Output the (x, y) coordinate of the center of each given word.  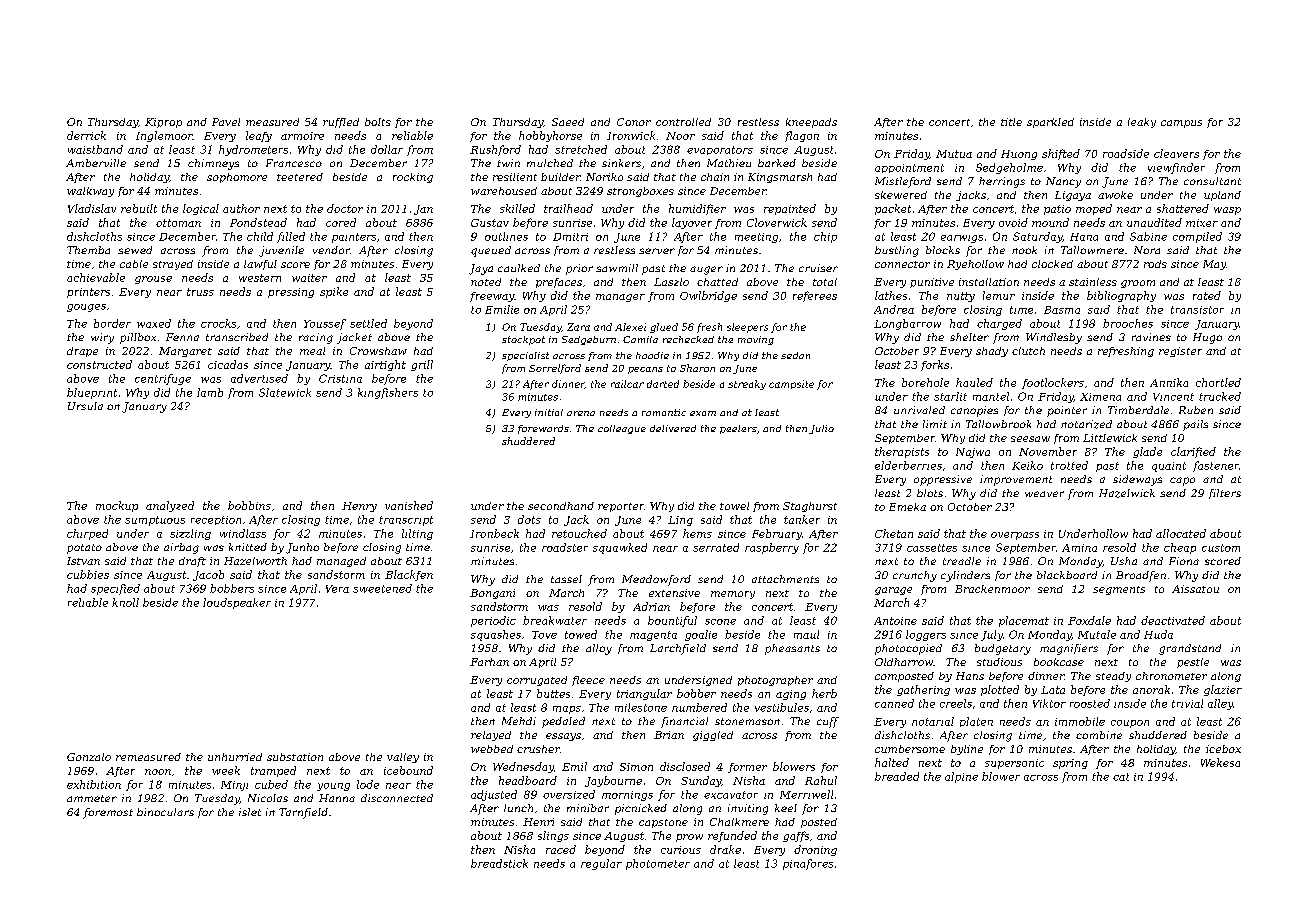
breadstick (499, 863)
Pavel (226, 122)
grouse (153, 280)
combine (1099, 735)
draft (192, 562)
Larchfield (678, 649)
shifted (1061, 154)
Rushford (495, 150)
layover (692, 223)
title (1011, 122)
